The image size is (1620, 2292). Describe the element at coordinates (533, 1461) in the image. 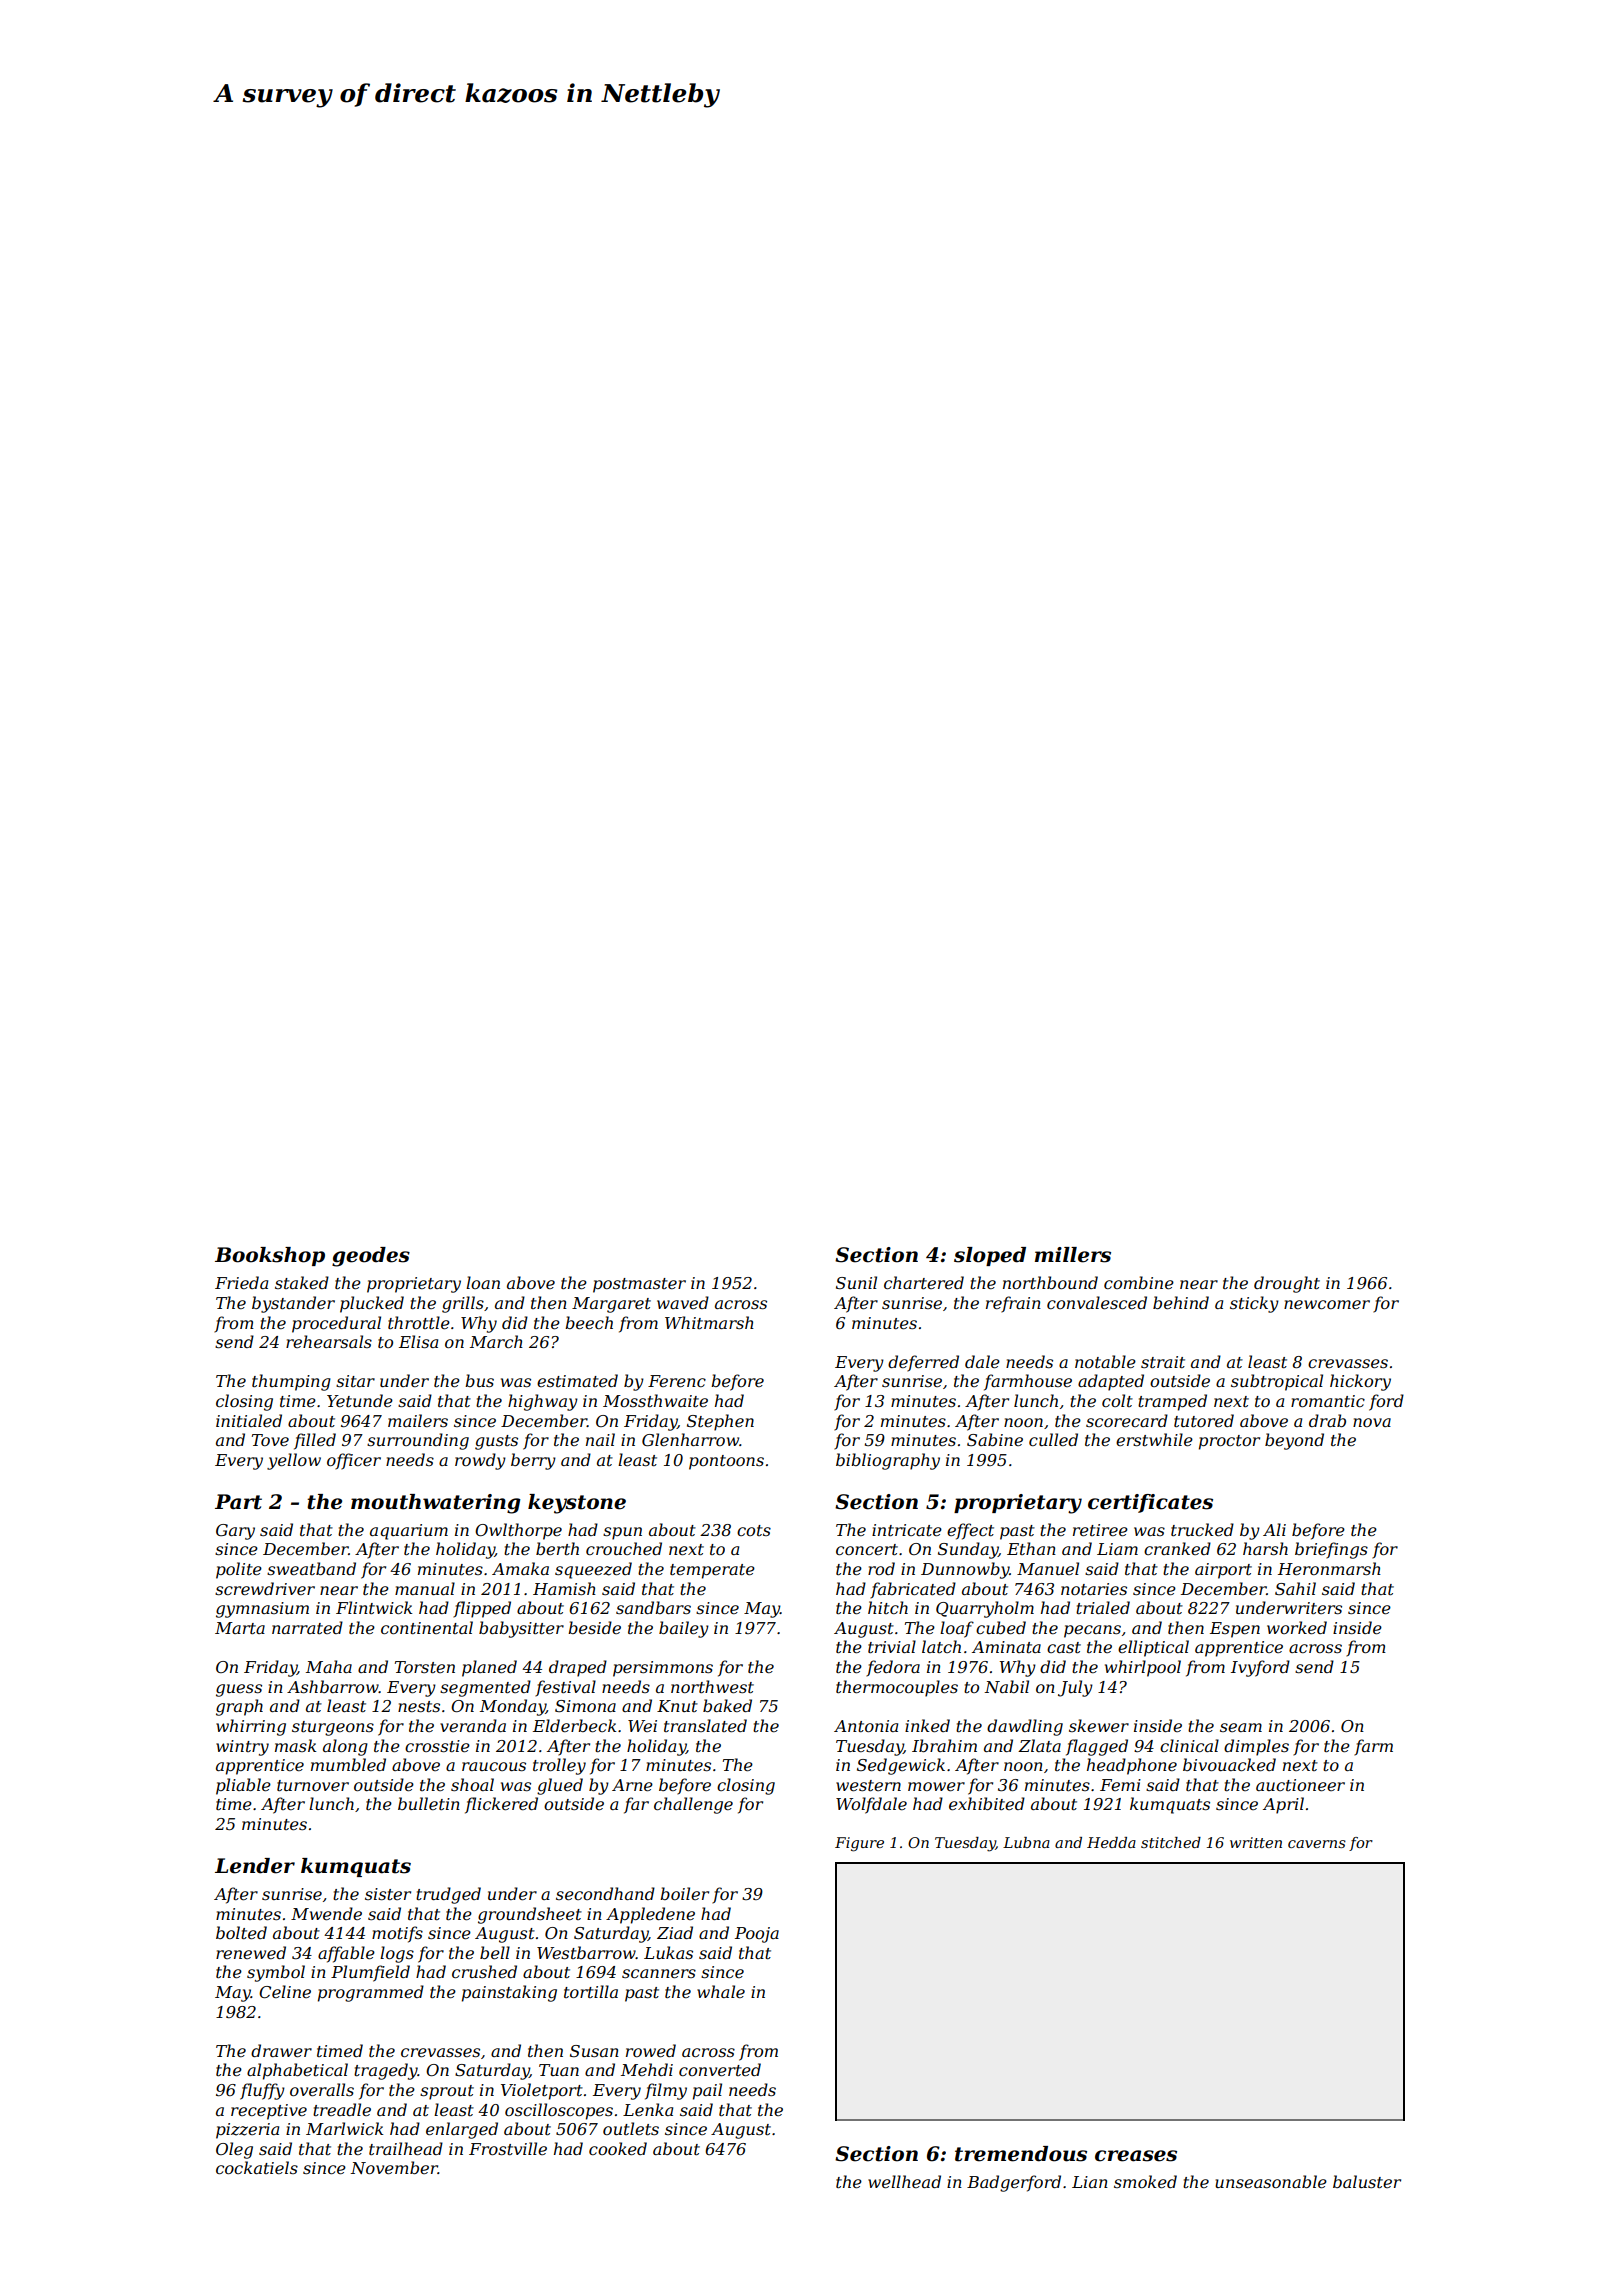

I see `berry` at that location.
